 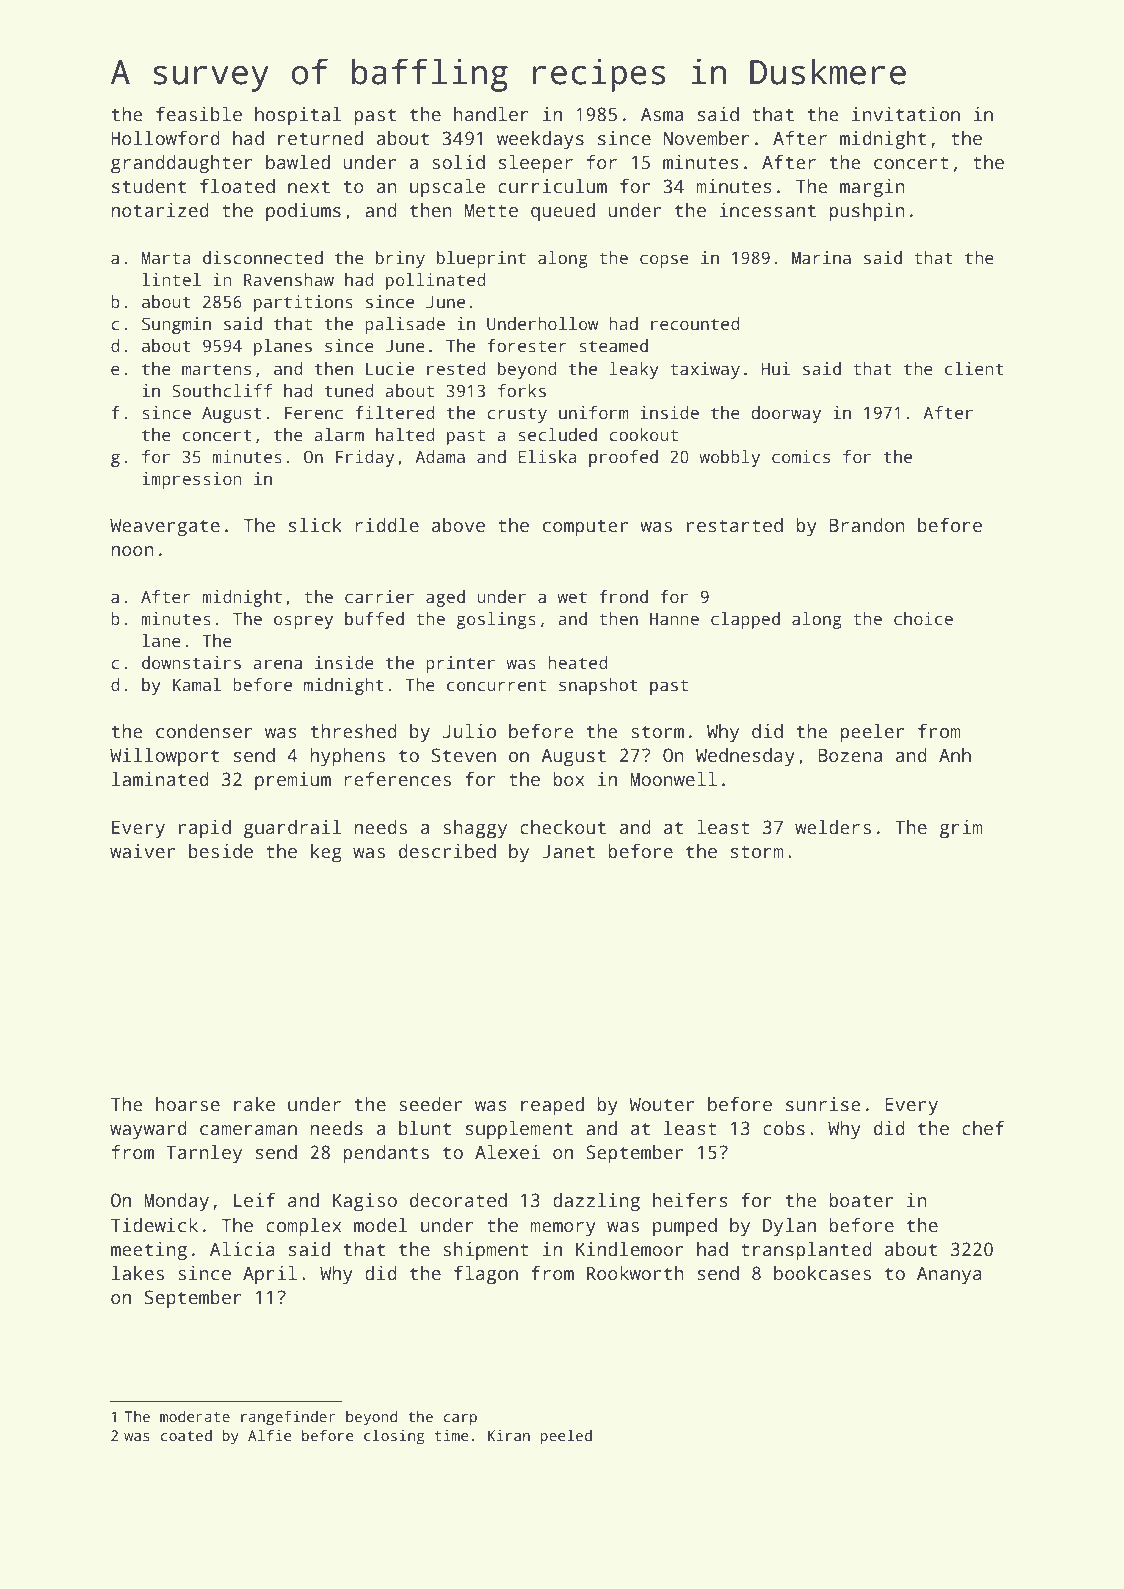 I want to click on sunrise, so click(x=823, y=1104).
